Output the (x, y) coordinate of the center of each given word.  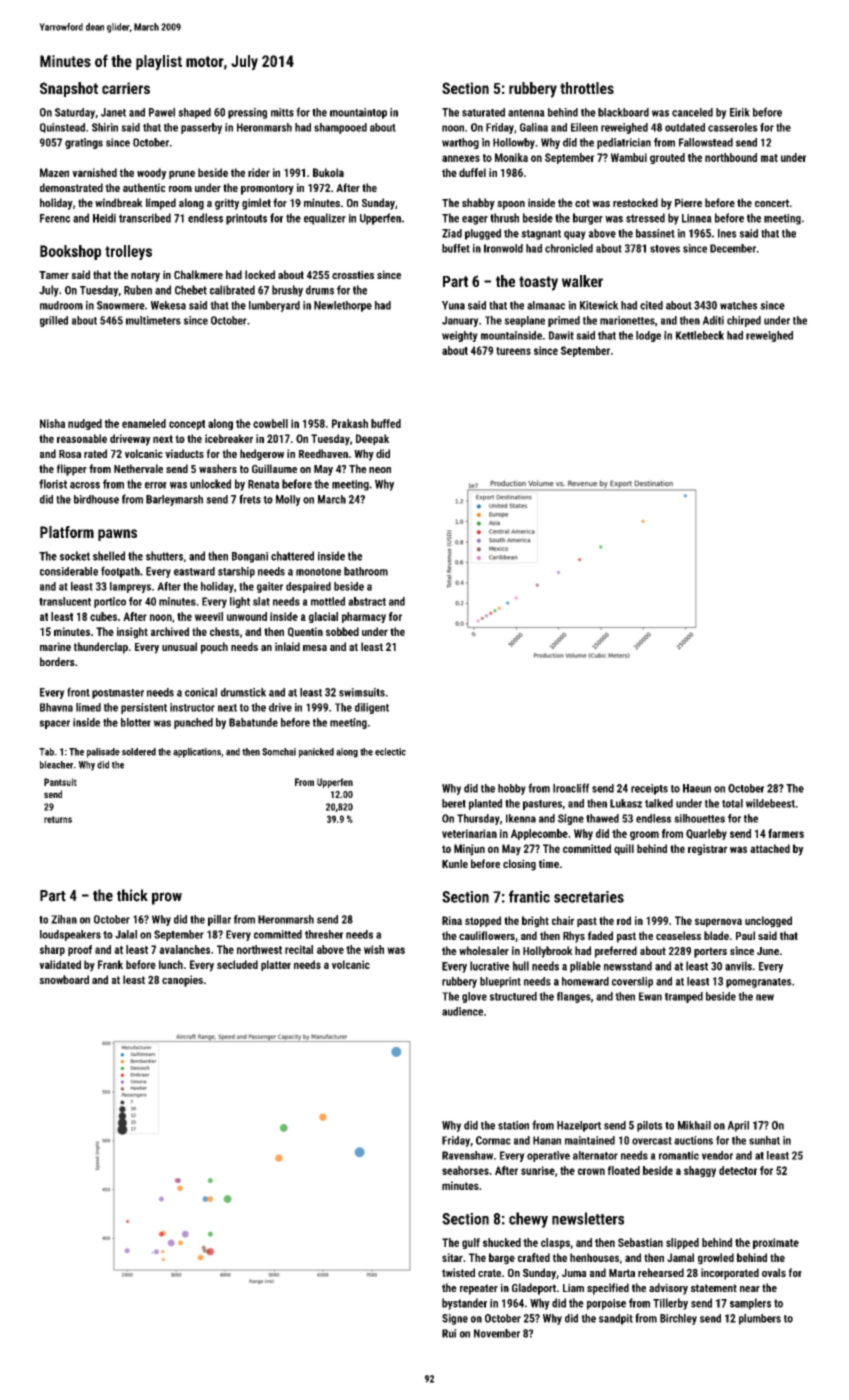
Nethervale (138, 468)
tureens (513, 351)
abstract (367, 601)
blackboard (623, 112)
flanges (574, 997)
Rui (449, 1333)
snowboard (64, 979)
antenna (526, 113)
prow (167, 898)
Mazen (54, 172)
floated (624, 1170)
